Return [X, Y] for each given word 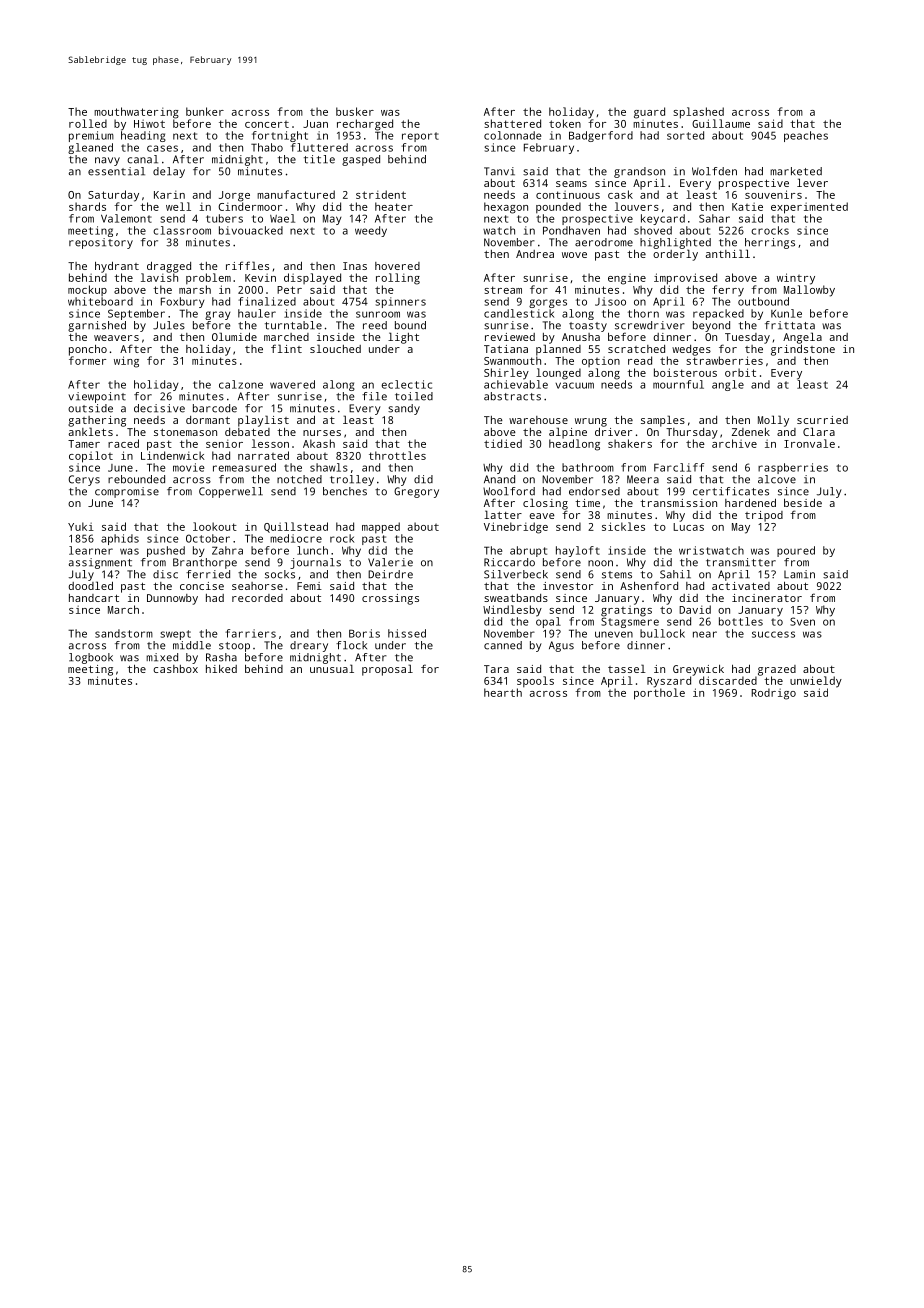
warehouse [538, 420]
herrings [770, 243]
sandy [404, 409]
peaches [806, 136]
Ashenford [649, 585]
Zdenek [751, 432]
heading [143, 136]
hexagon [506, 208]
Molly [773, 421]
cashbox [175, 669]
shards [87, 206]
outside [90, 408]
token [565, 123]
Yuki [81, 526]
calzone [241, 384]
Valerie [390, 562]
